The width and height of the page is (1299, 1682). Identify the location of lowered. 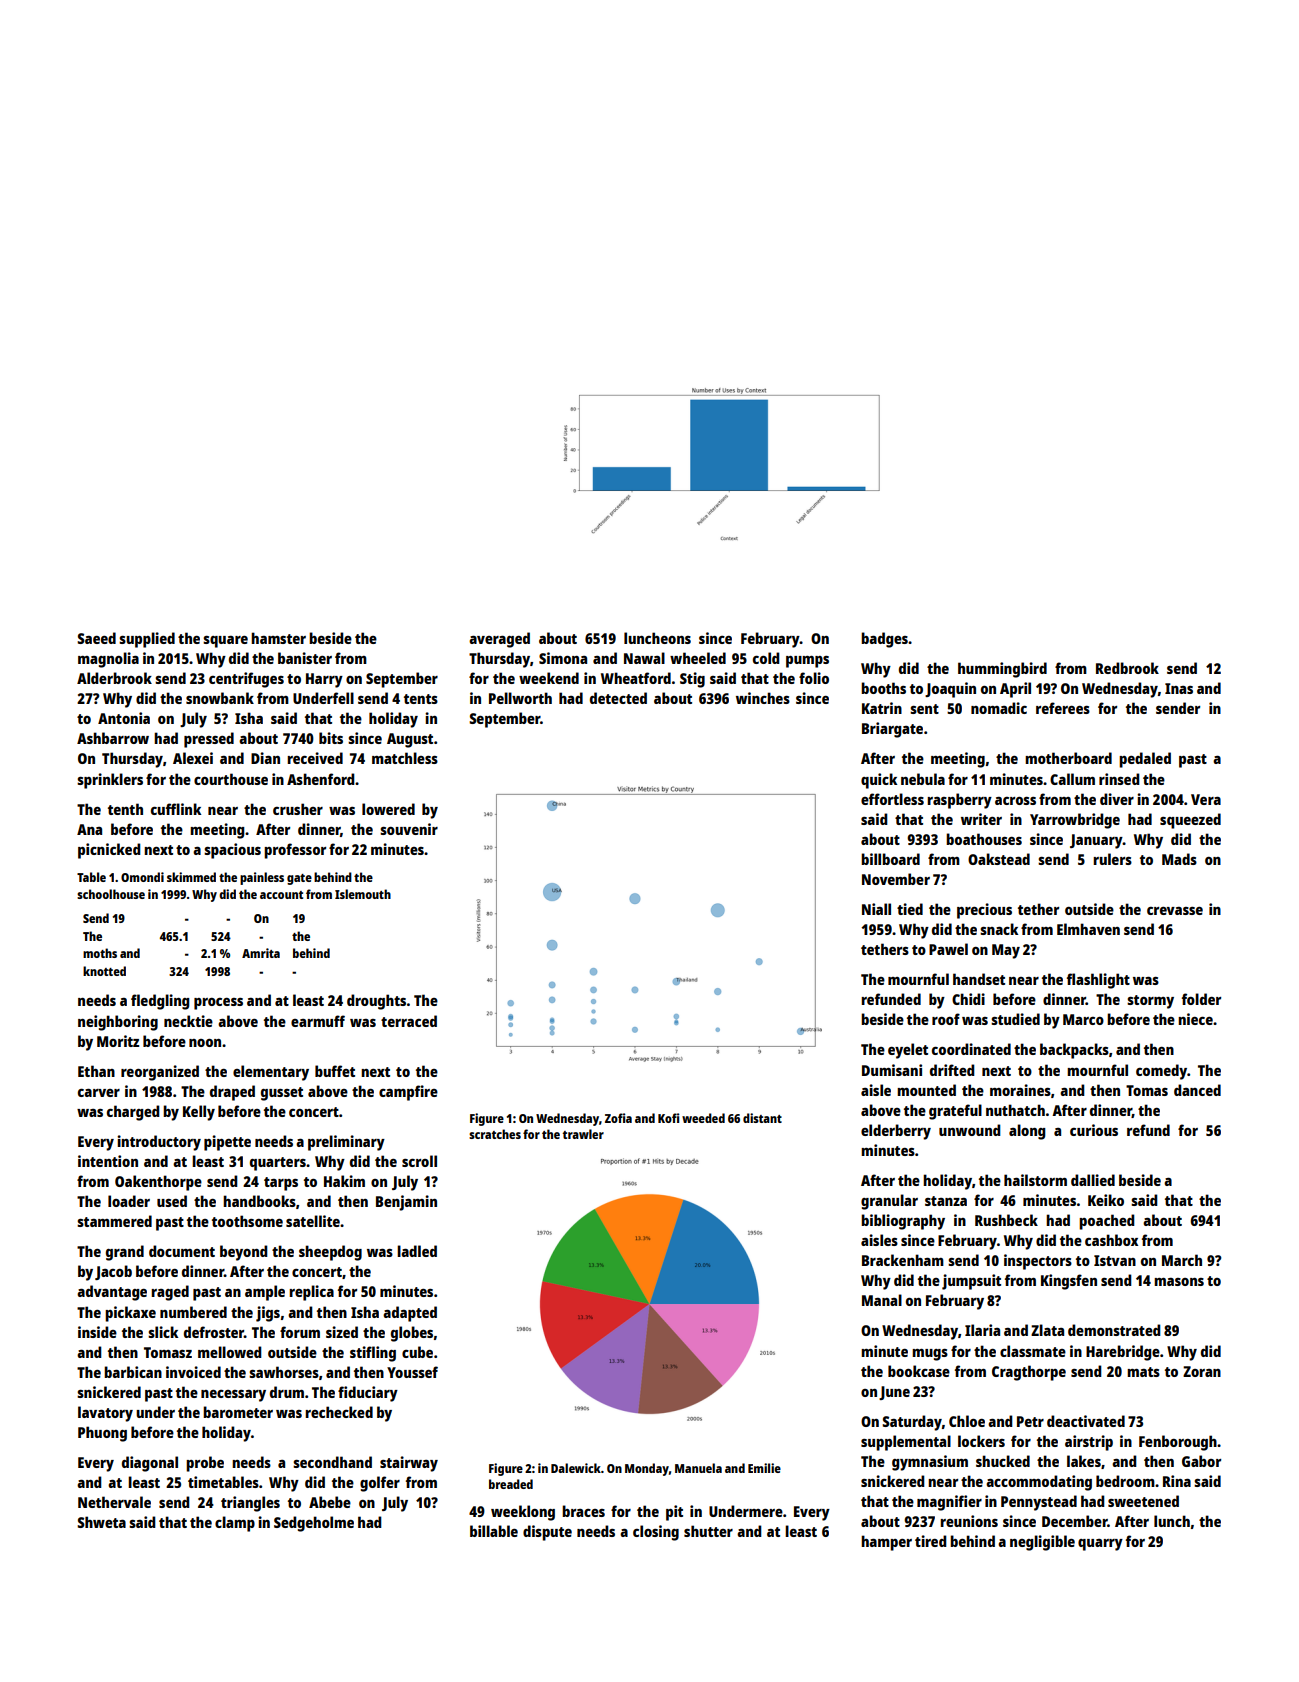
(388, 809).
